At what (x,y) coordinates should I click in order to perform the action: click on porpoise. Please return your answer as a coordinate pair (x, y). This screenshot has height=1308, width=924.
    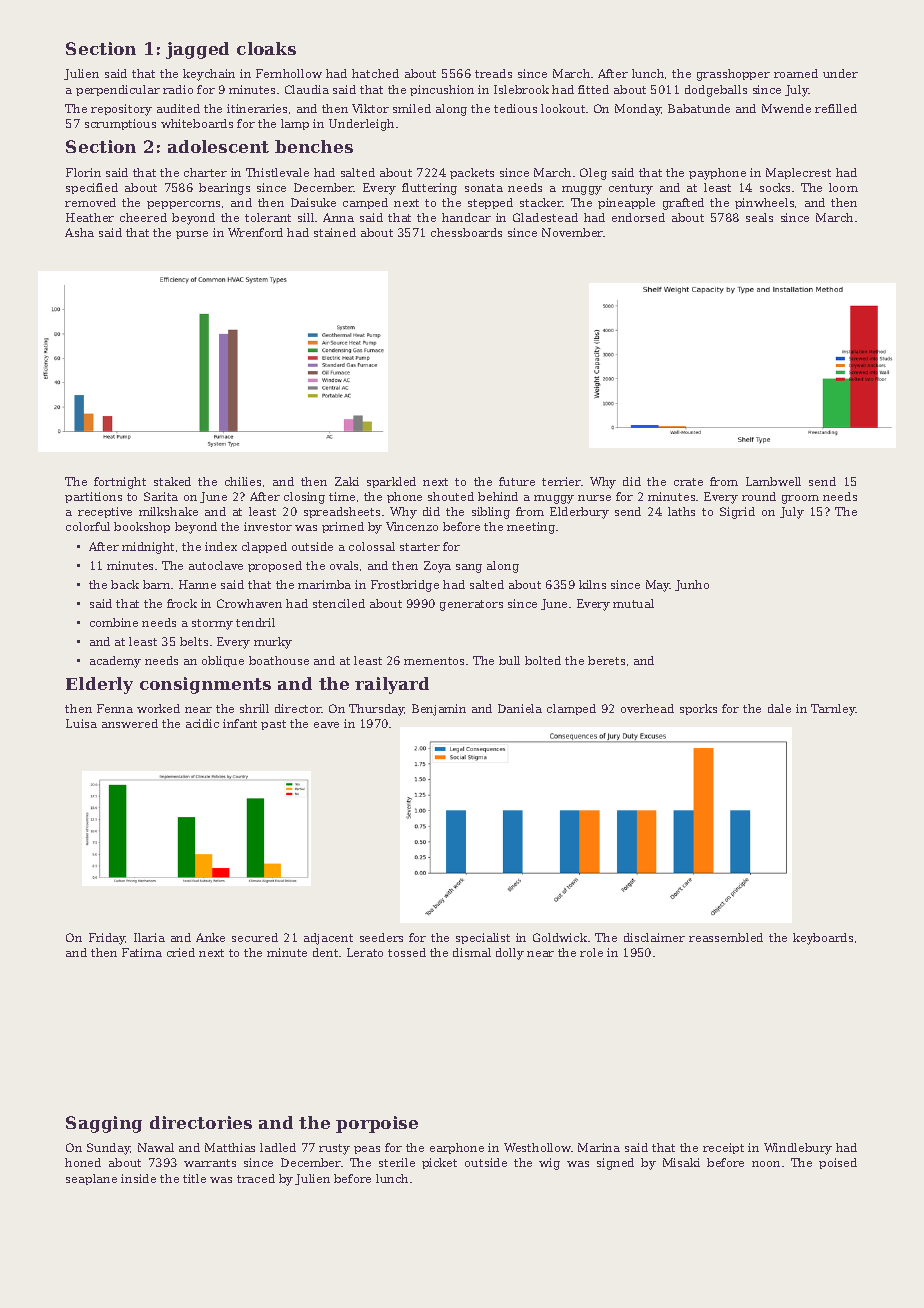
    Looking at the image, I should click on (377, 1124).
